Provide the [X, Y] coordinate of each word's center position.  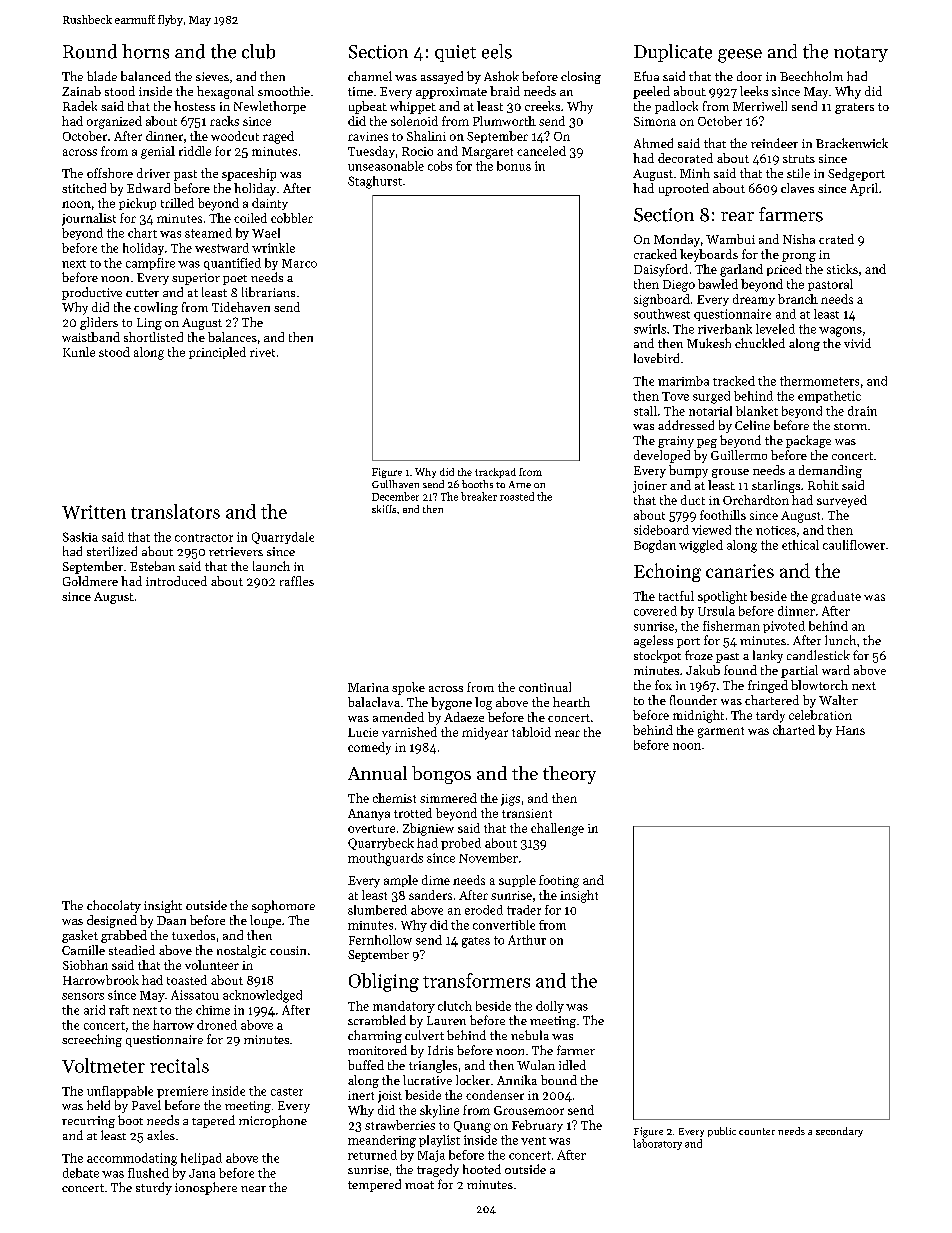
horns [145, 51]
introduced [176, 581]
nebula [530, 1035]
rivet [262, 352]
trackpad [495, 473]
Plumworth [504, 121]
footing [559, 881]
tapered [213, 1121]
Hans [850, 730]
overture [371, 829]
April [864, 189]
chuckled [760, 343]
